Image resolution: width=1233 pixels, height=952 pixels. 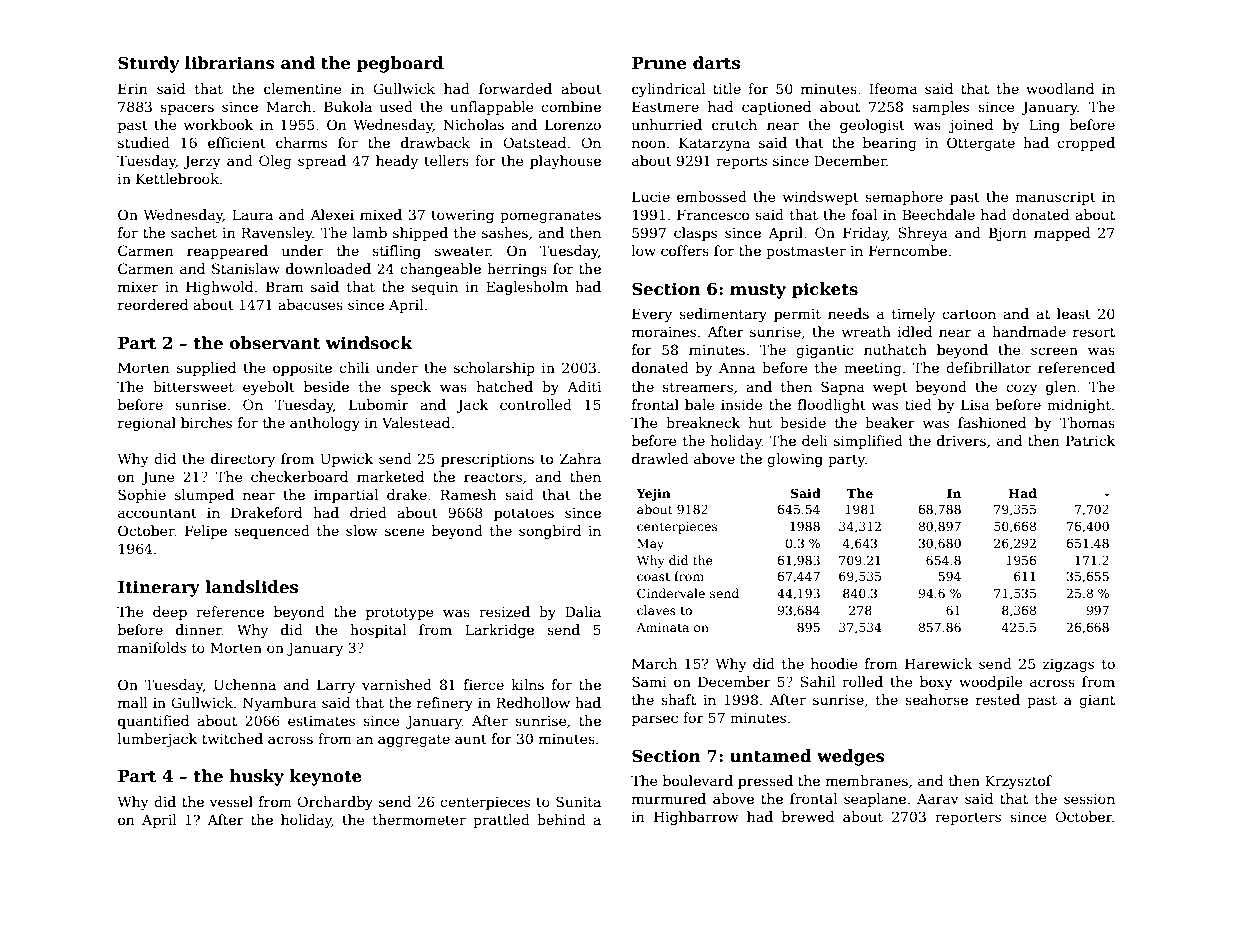 What do you see at coordinates (504, 611) in the image?
I see `resized` at bounding box center [504, 611].
